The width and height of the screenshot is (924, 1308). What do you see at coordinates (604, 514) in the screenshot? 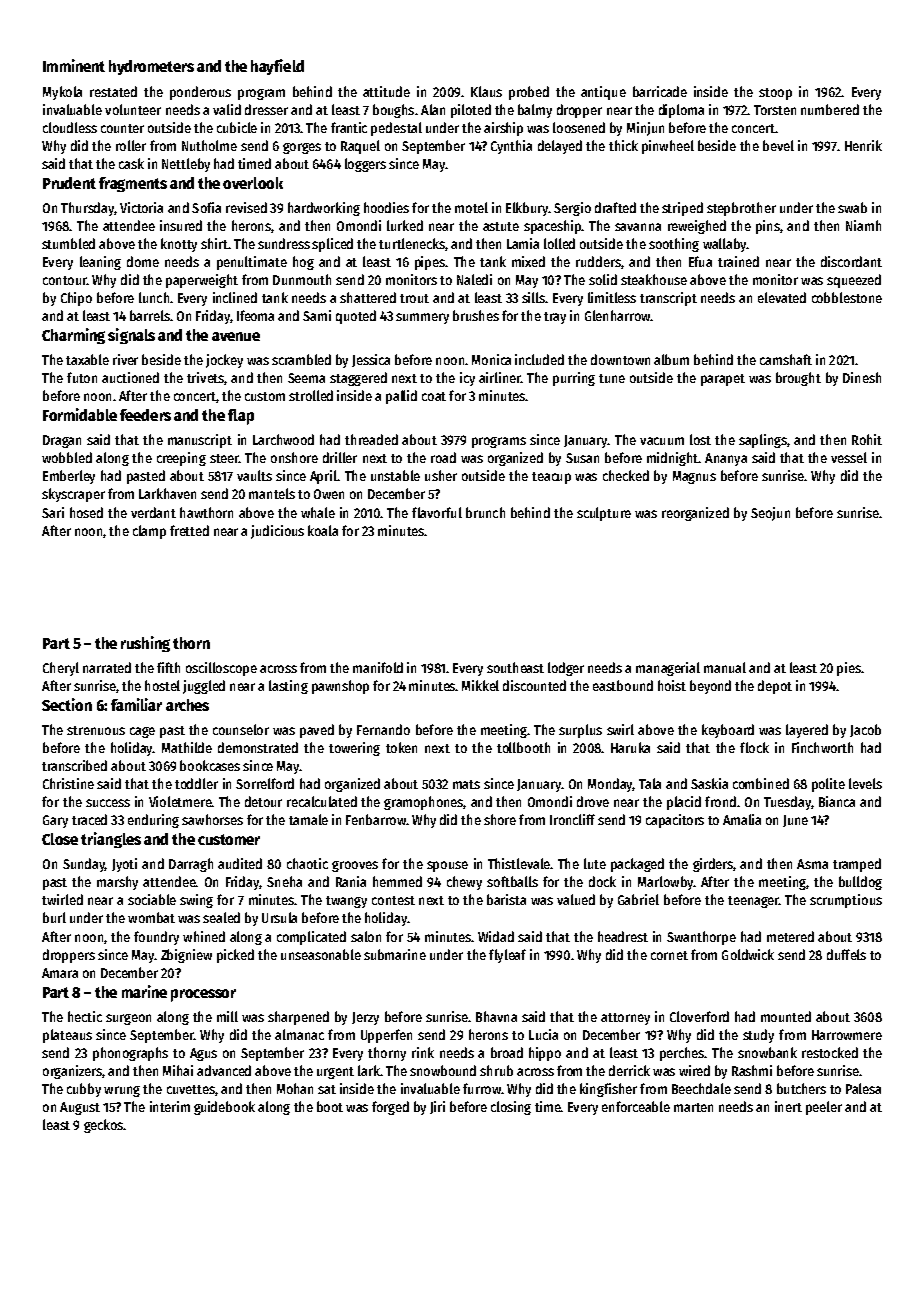
I see `sculpture` at bounding box center [604, 514].
